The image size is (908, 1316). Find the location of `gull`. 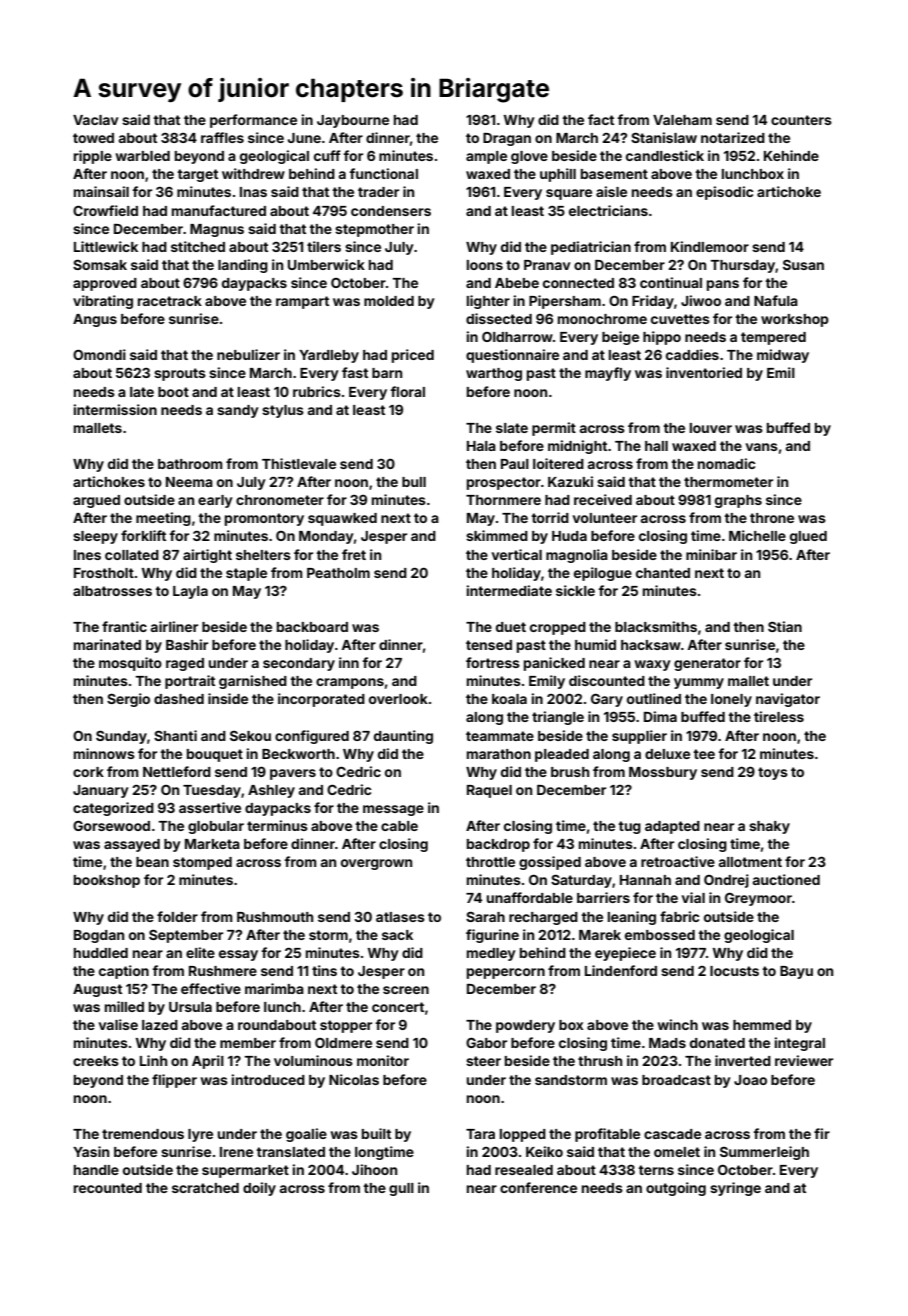

gull is located at coordinates (401, 1189).
